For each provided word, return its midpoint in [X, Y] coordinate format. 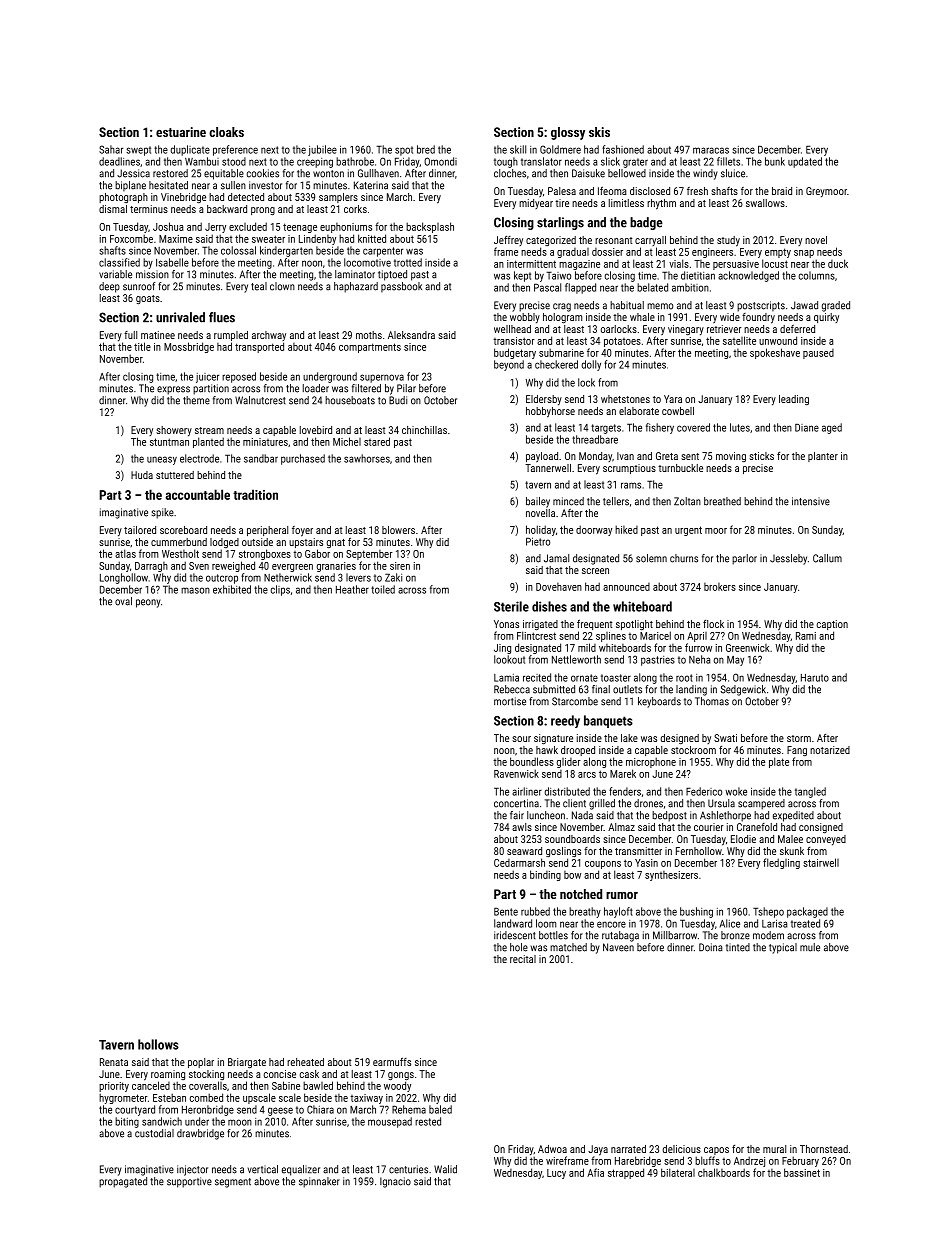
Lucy [556, 1174]
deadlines [119, 161]
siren [400, 566]
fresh [697, 191]
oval [123, 601]
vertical [263, 1169]
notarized [830, 750]
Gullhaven [378, 173]
